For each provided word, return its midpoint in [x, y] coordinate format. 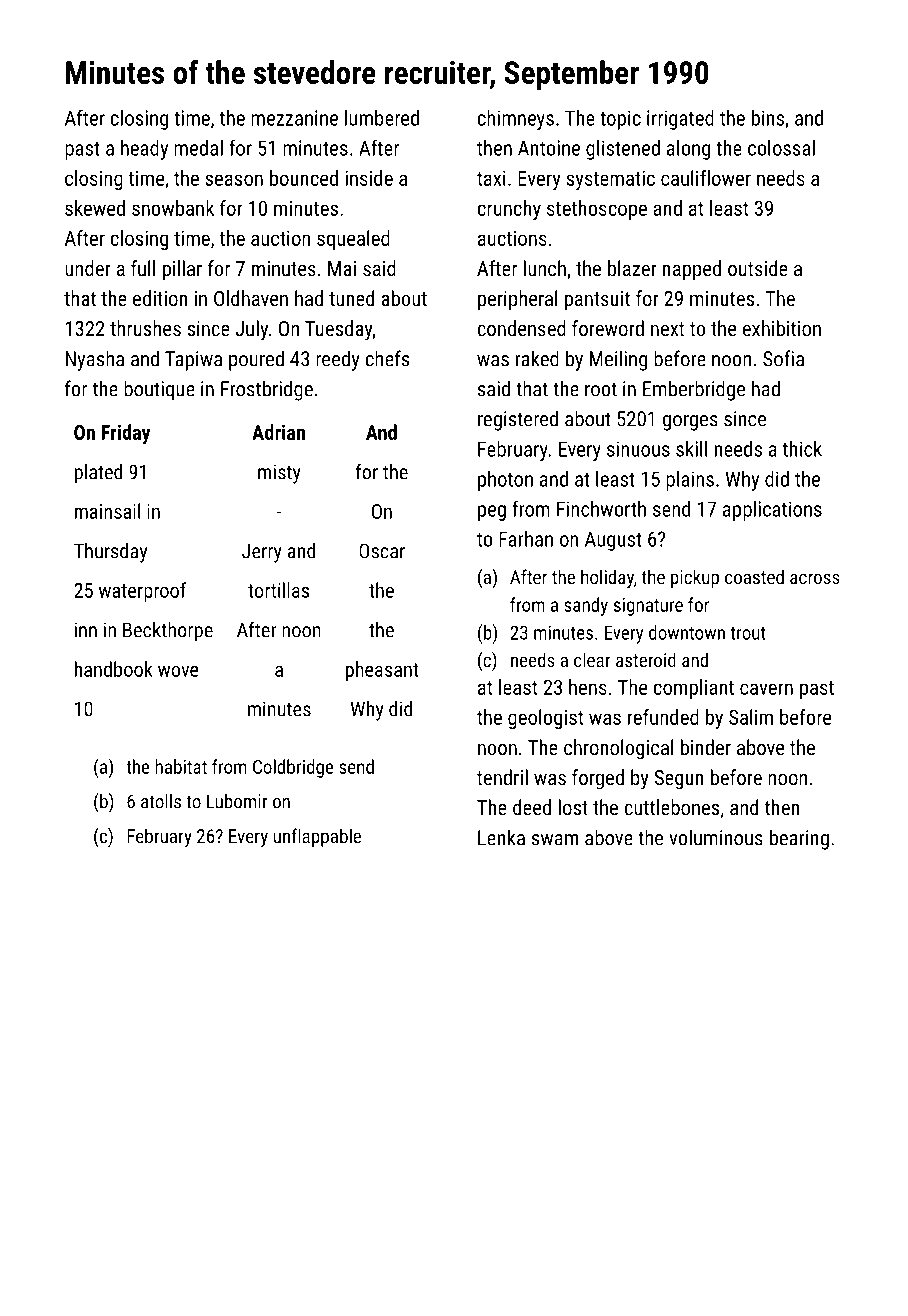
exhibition [782, 328]
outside [758, 268]
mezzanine [294, 118]
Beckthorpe [168, 632]
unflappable [317, 837]
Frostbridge [267, 390]
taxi [491, 178]
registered [518, 420]
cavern [766, 689]
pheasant [382, 671]
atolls [161, 801]
